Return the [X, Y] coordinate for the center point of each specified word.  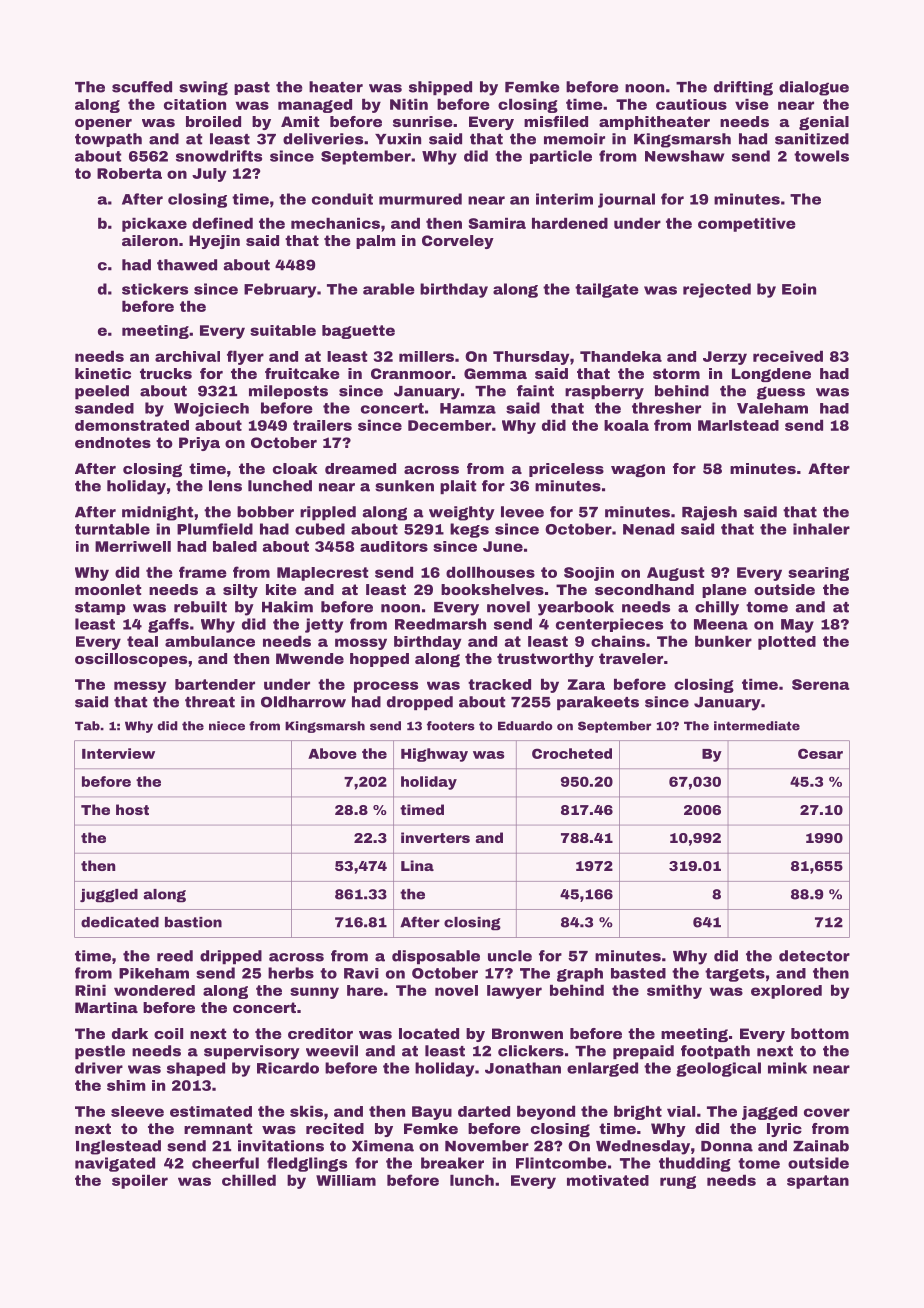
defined [222, 223]
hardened [570, 223]
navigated [115, 1164]
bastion [193, 922]
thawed [187, 265]
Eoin [799, 289]
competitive [747, 225]
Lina [417, 865]
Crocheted [572, 753]
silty [240, 591]
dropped [420, 703]
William [346, 1180]
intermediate [757, 726]
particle [561, 157]
